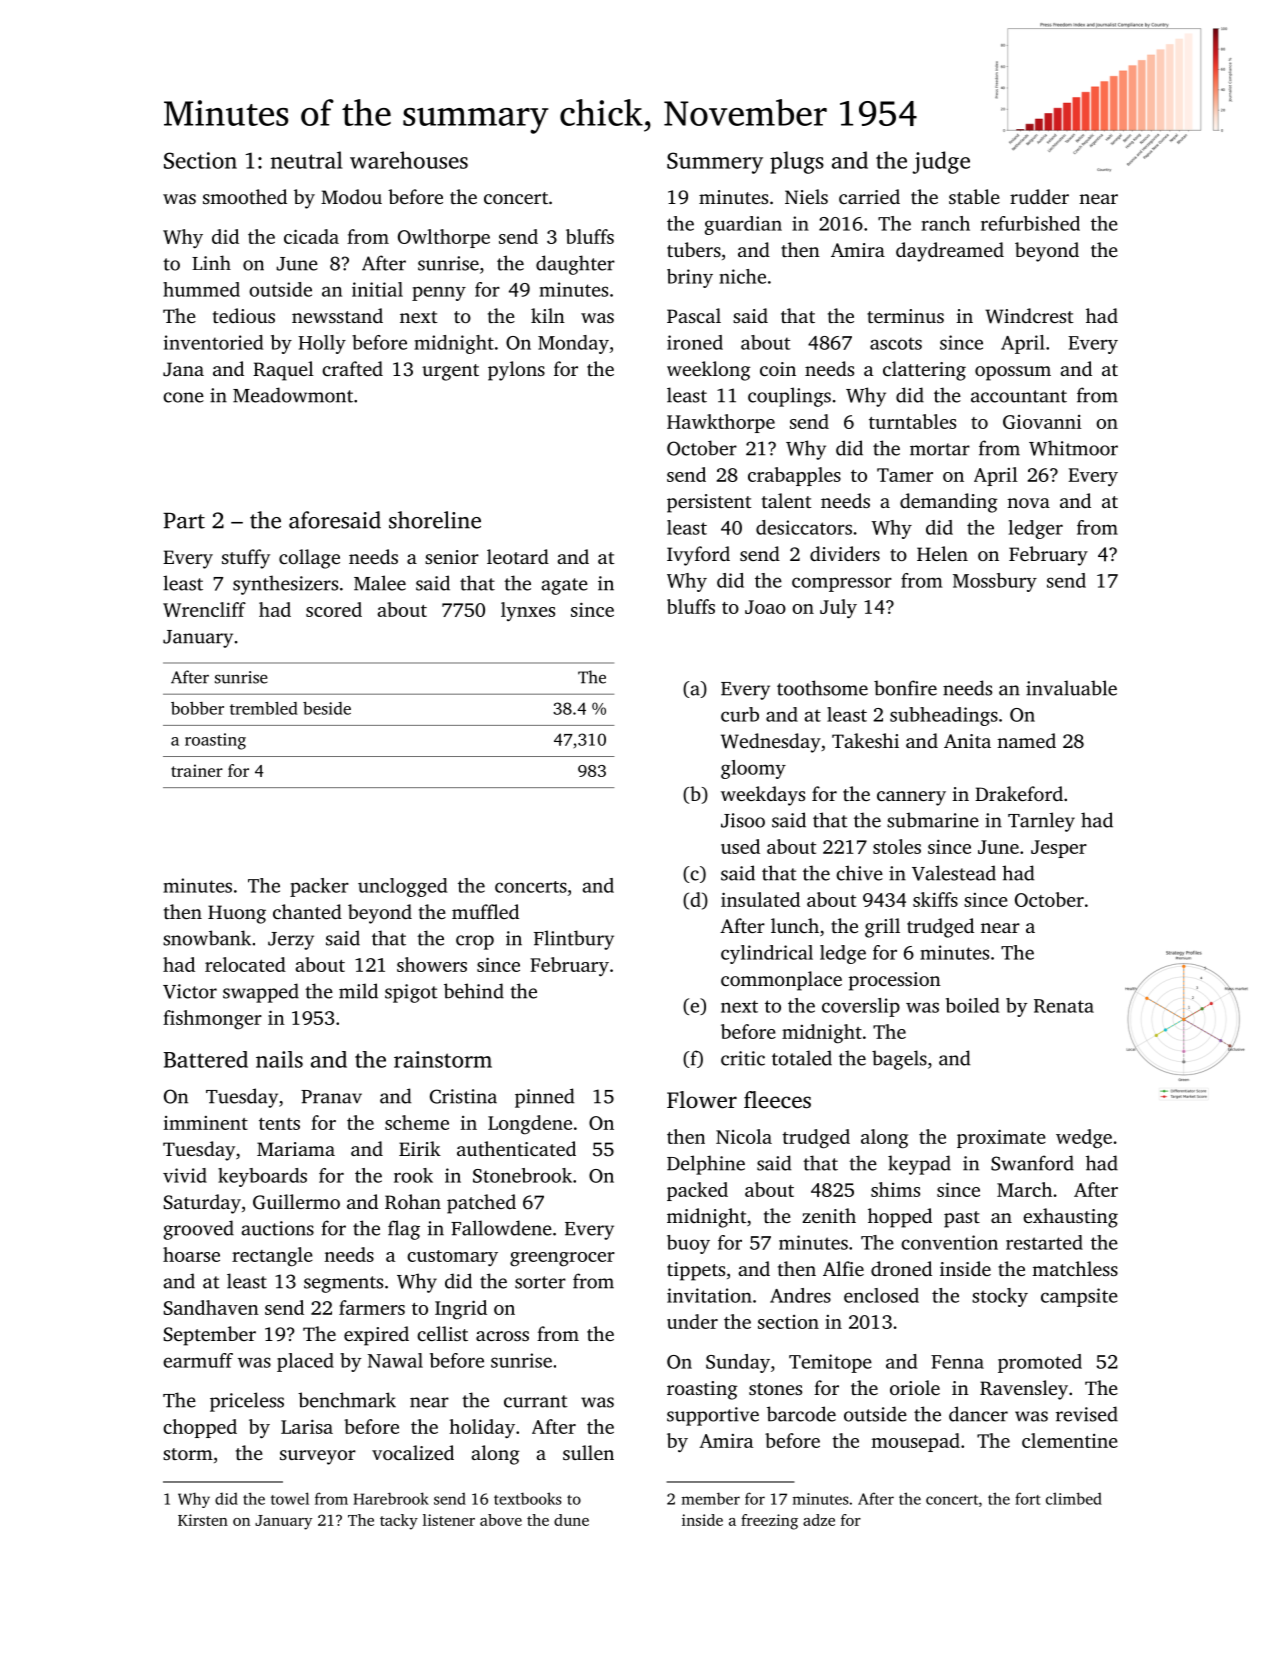  Describe the element at coordinates (694, 315) in the screenshot. I see `Pascal` at that location.
